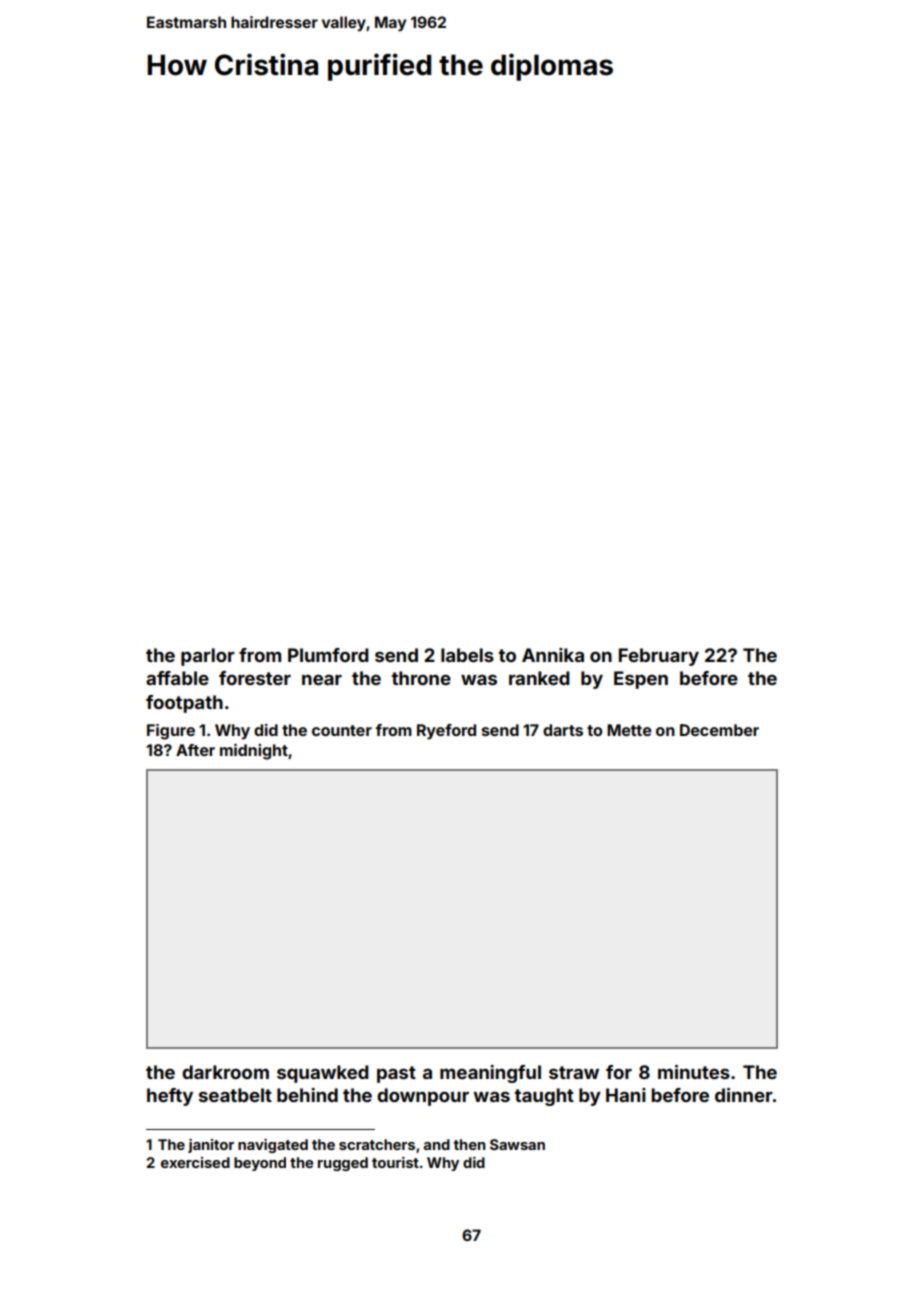 The image size is (924, 1314). I want to click on dinner, so click(744, 1095).
